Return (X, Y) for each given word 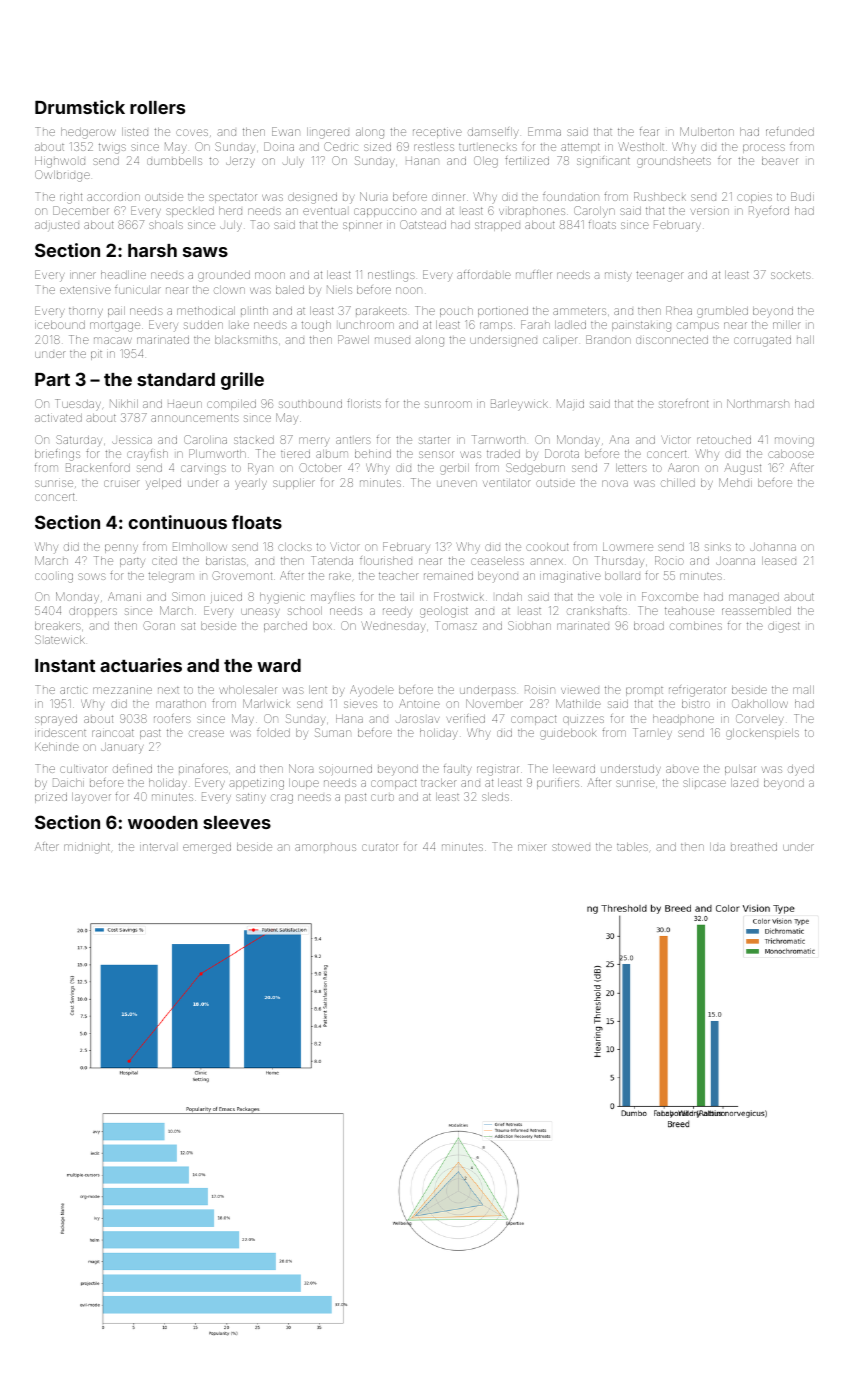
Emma (544, 131)
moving (794, 442)
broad (649, 626)
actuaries (141, 665)
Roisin (540, 689)
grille (242, 381)
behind (373, 454)
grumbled (722, 312)
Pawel (353, 339)
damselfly (493, 133)
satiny (251, 798)
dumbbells (174, 161)
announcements (195, 418)
